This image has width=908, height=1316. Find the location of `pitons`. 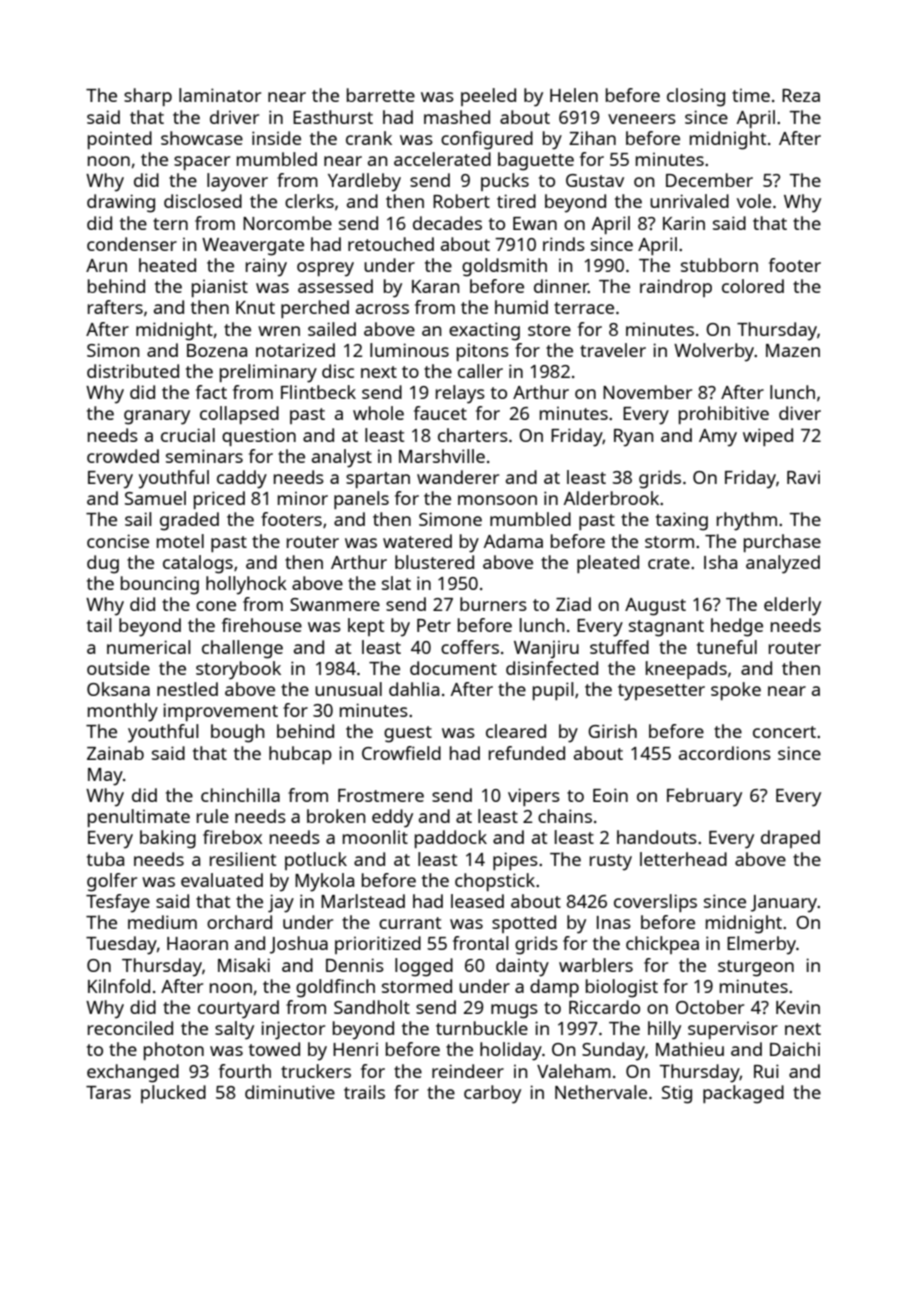

pitons is located at coordinates (483, 352).
